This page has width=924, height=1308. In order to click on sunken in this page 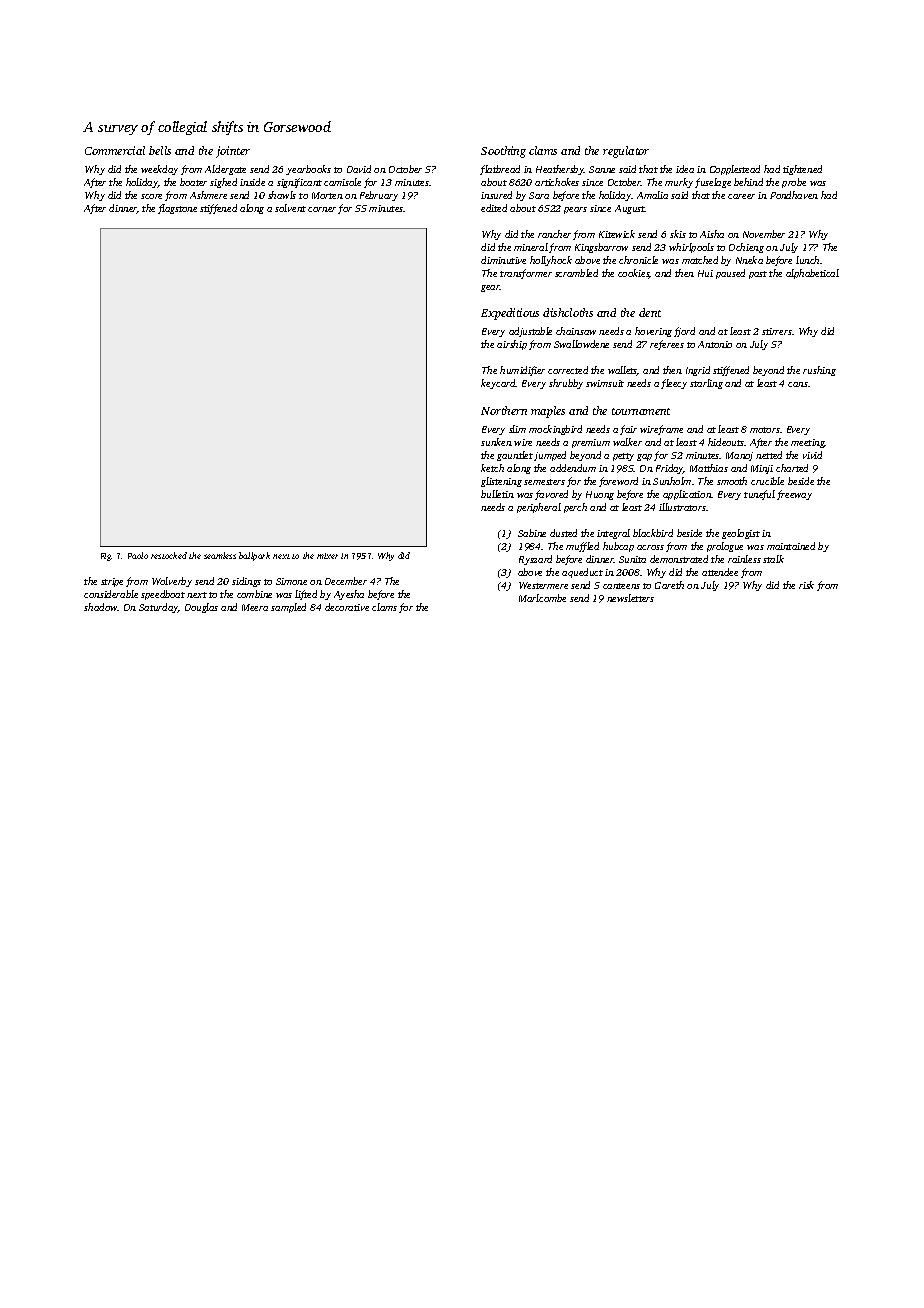, I will do `click(496, 442)`.
